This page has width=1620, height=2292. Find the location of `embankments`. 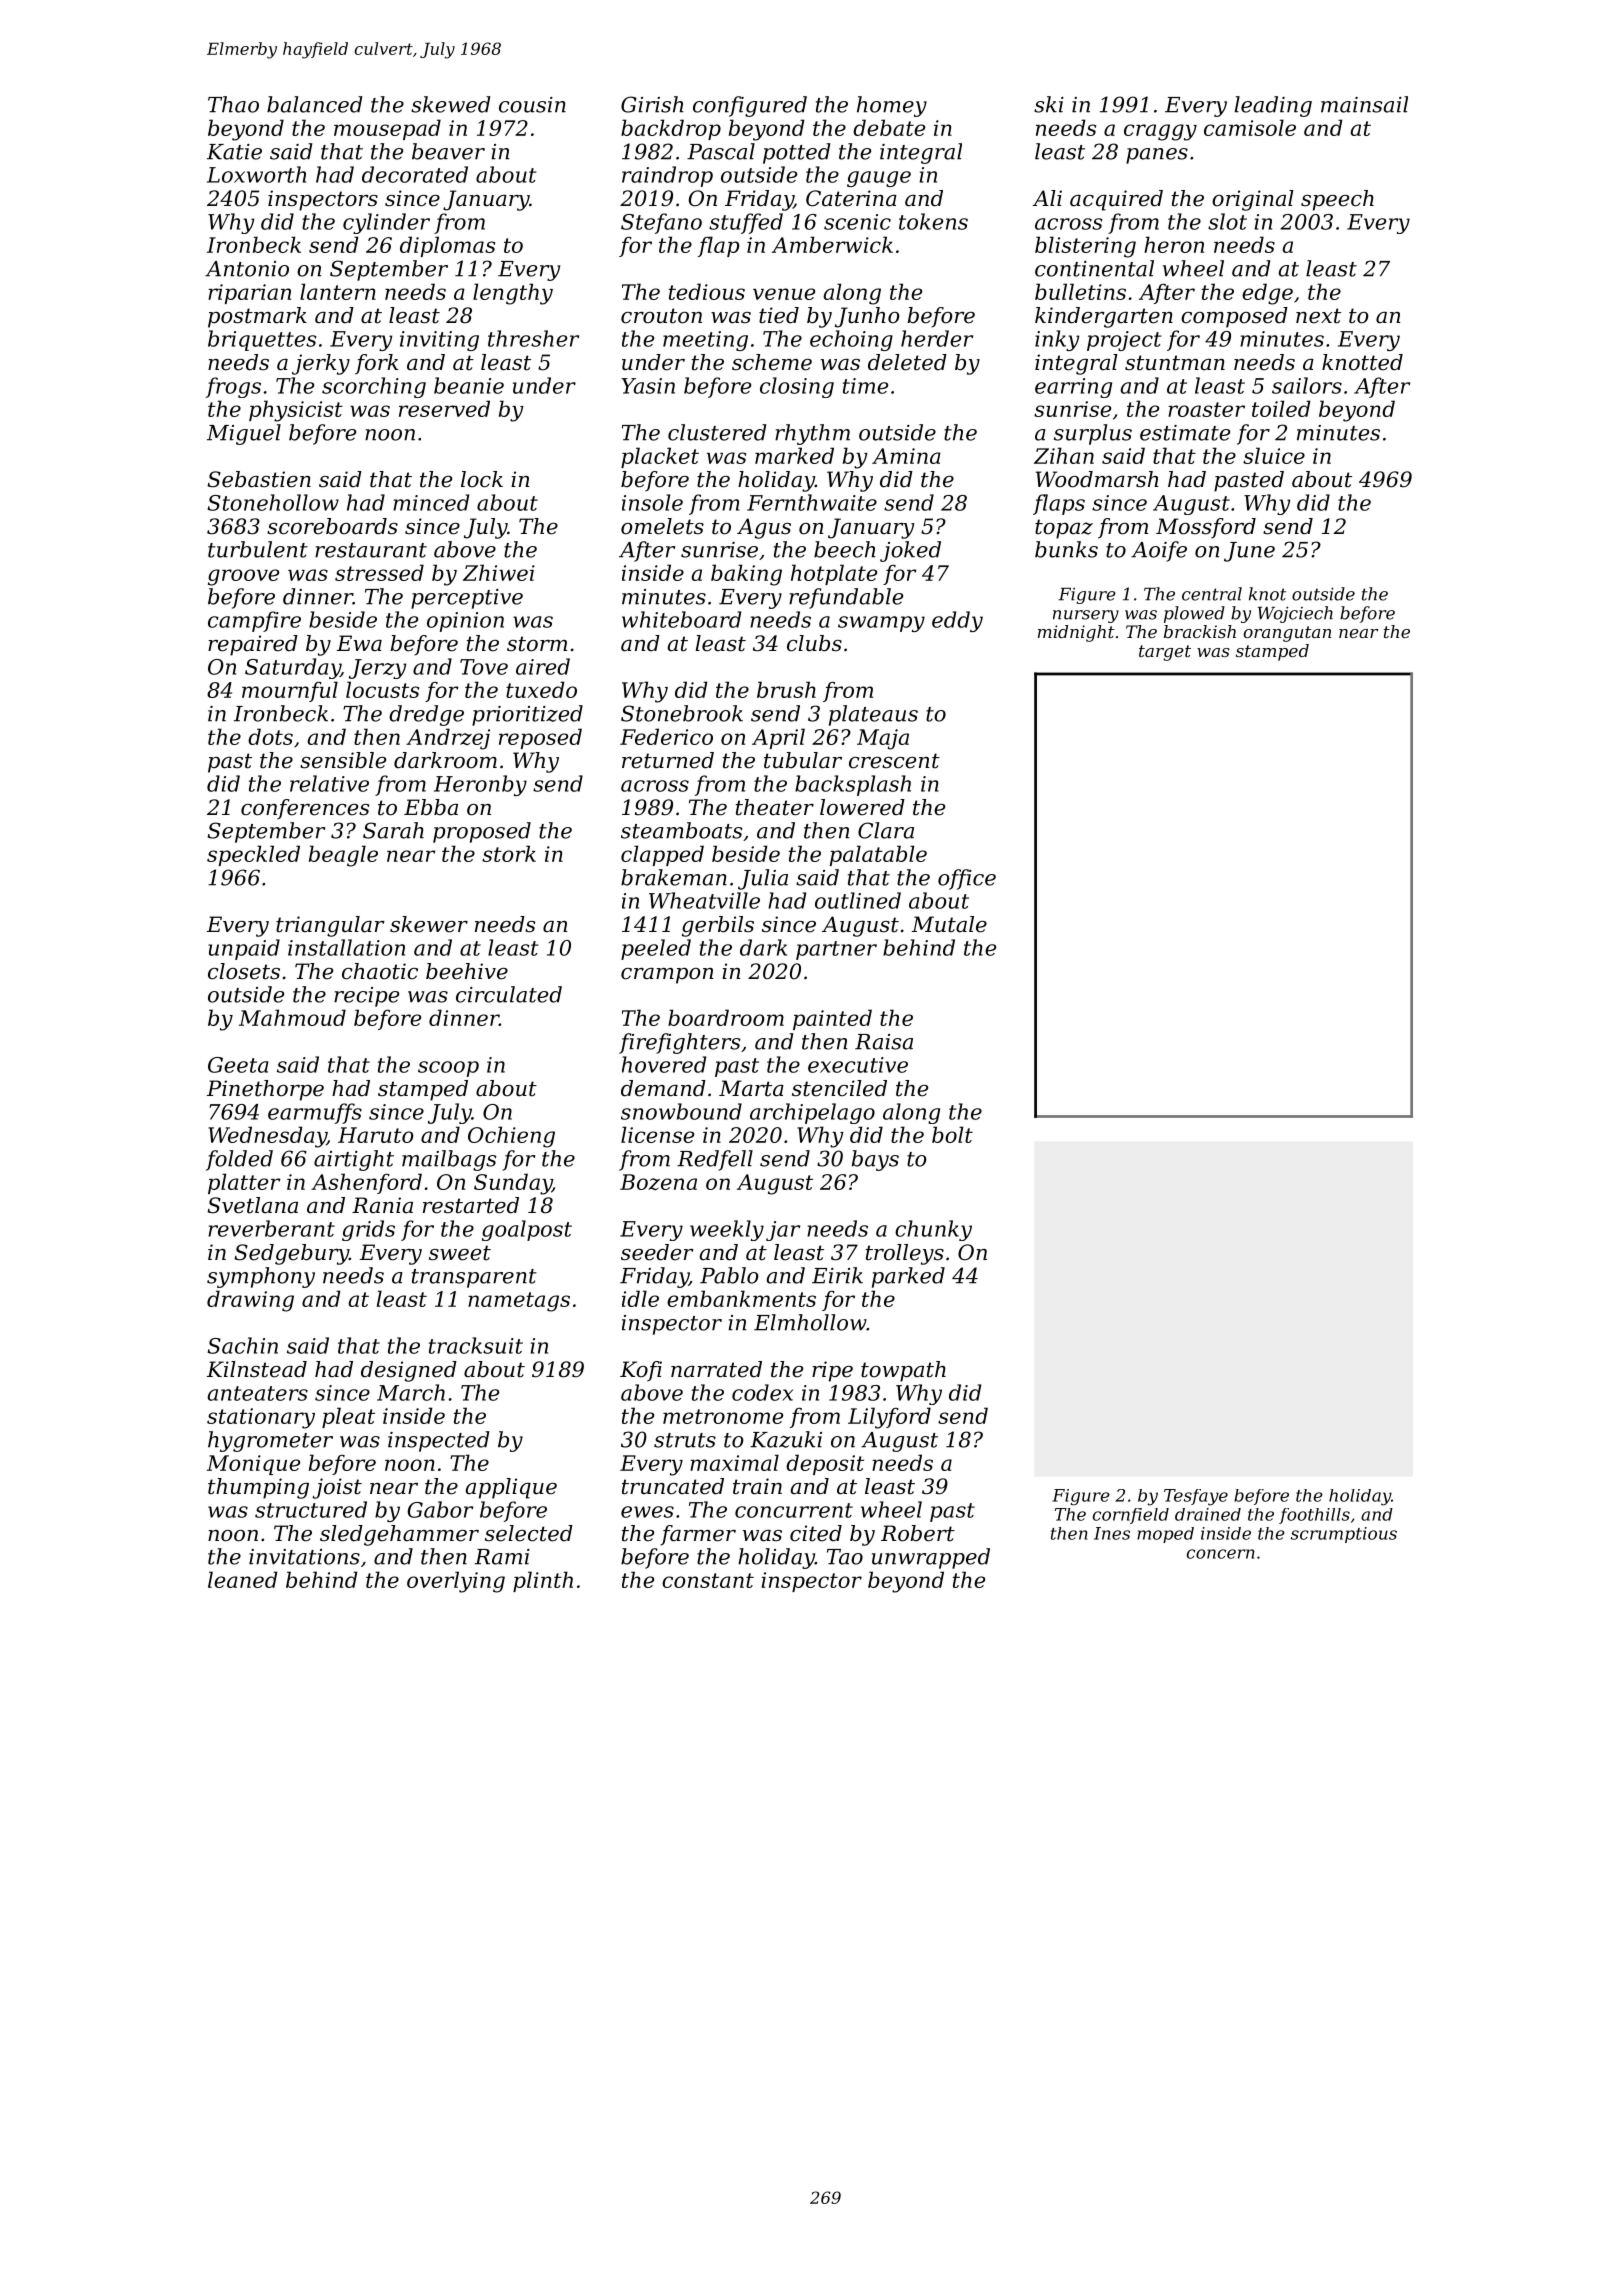

embankments is located at coordinates (741, 1298).
